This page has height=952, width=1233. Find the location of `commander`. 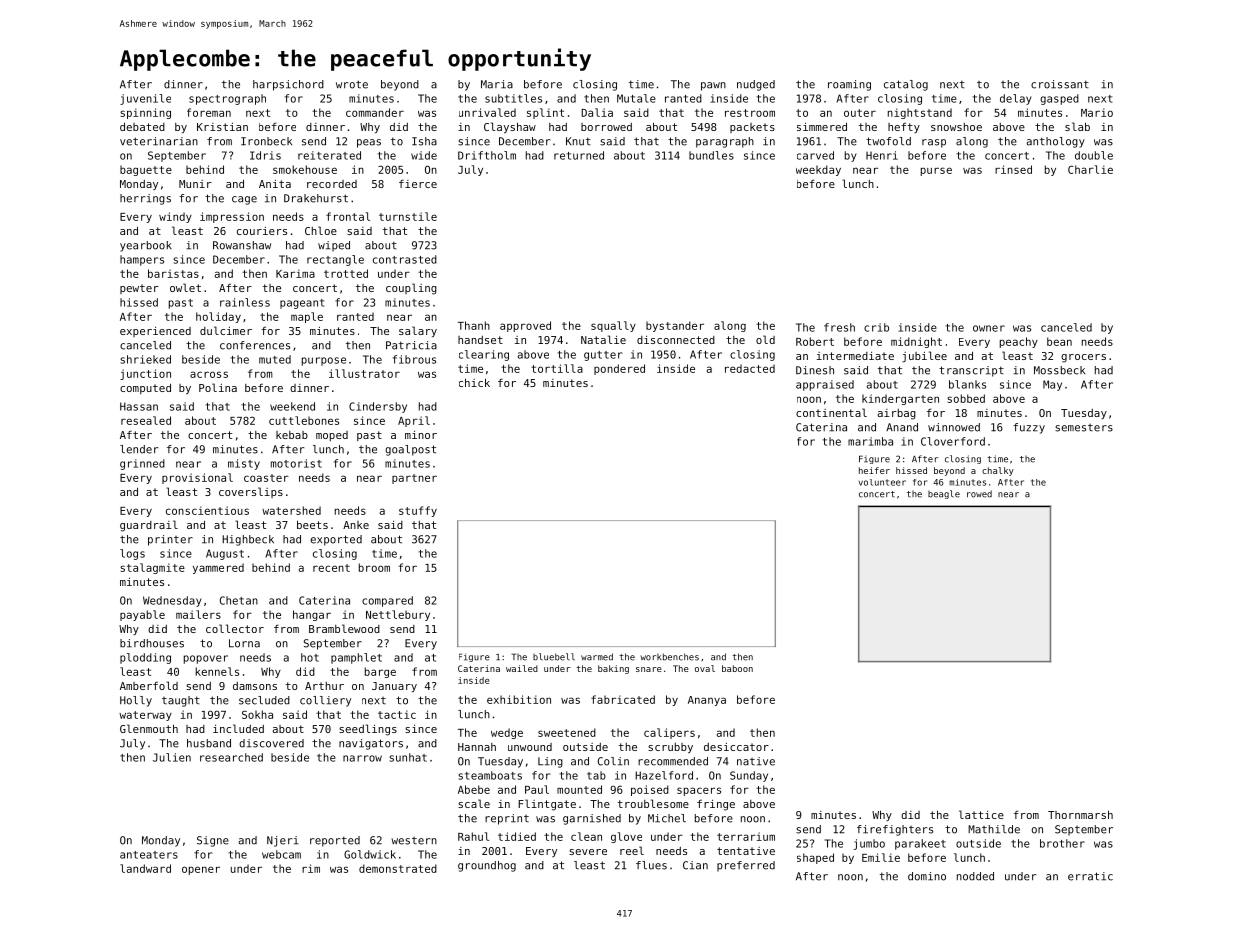

commander is located at coordinates (375, 112).
